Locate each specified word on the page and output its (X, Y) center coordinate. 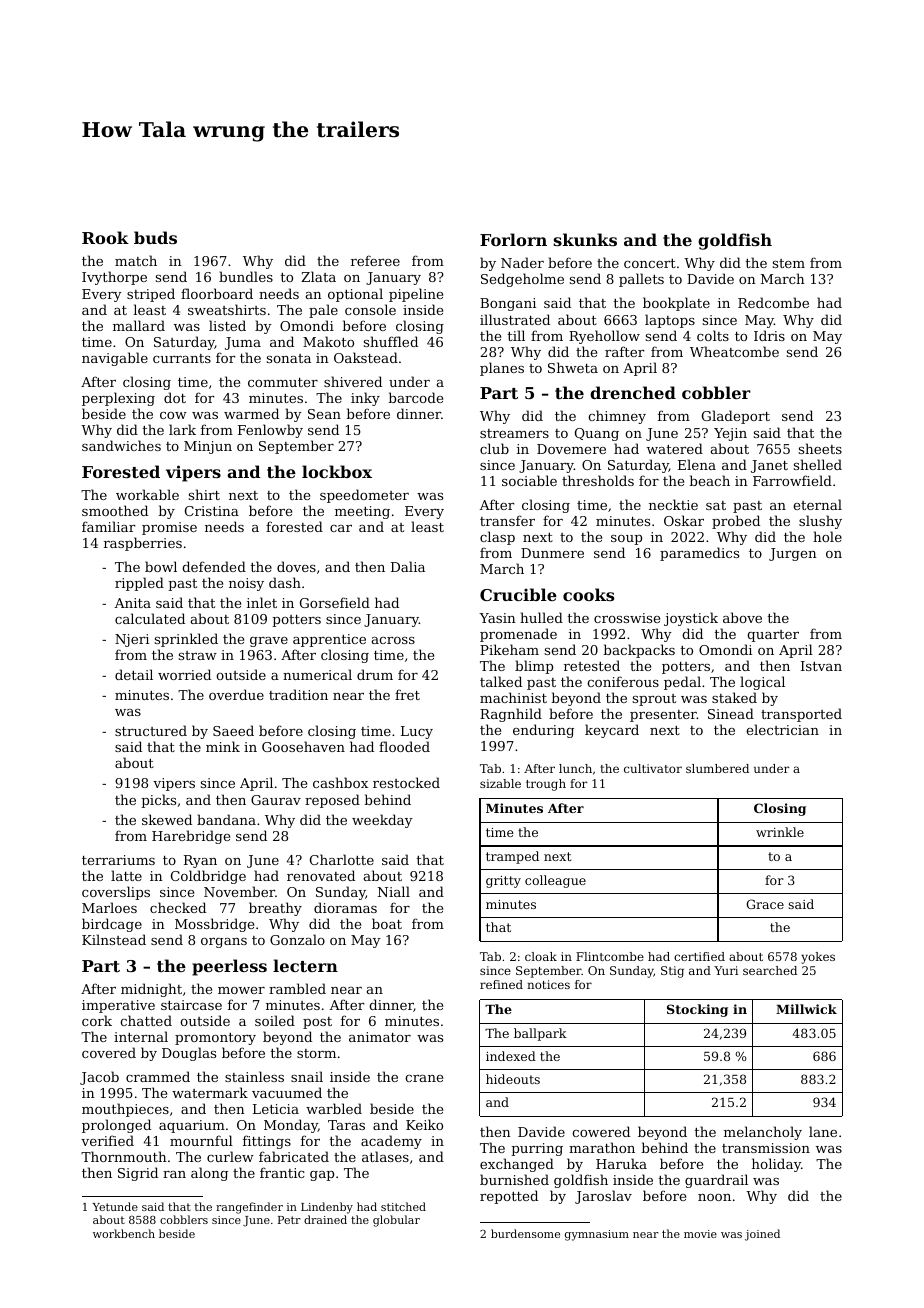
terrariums (118, 860)
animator (380, 1037)
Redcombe (773, 302)
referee (375, 260)
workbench (124, 1233)
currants (182, 358)
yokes (818, 958)
